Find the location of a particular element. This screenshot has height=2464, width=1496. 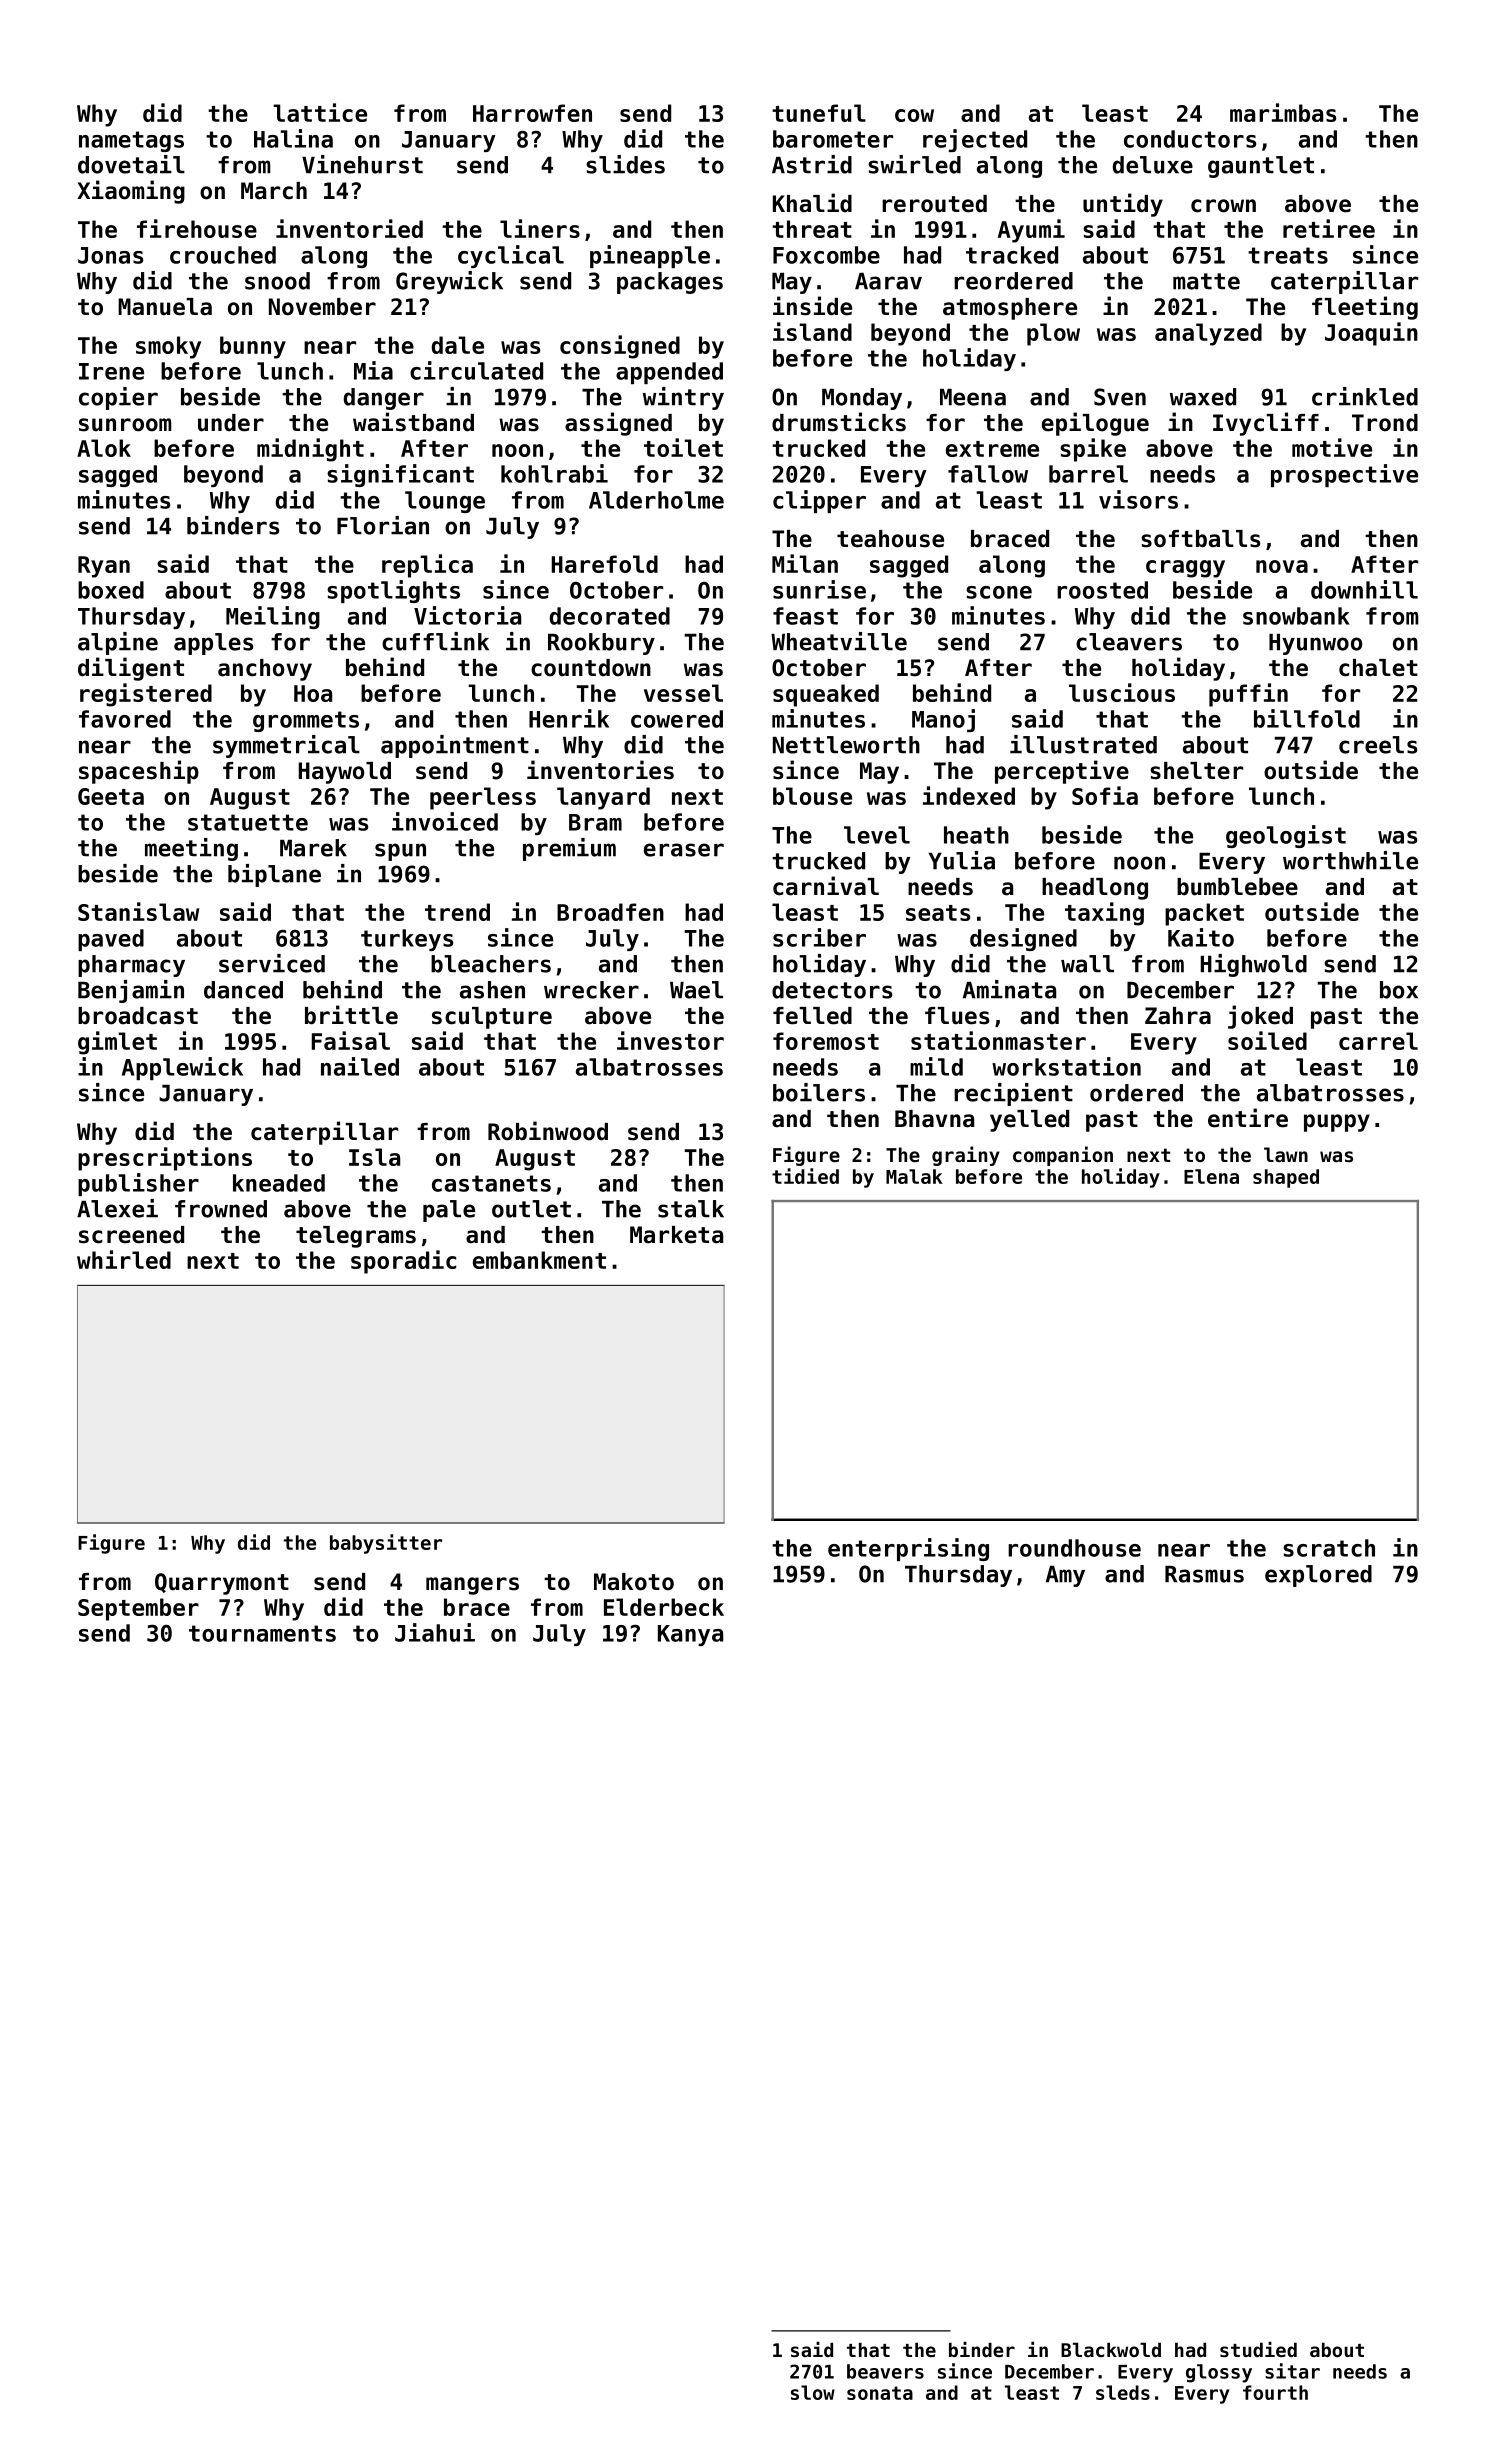

serviced is located at coordinates (272, 963).
